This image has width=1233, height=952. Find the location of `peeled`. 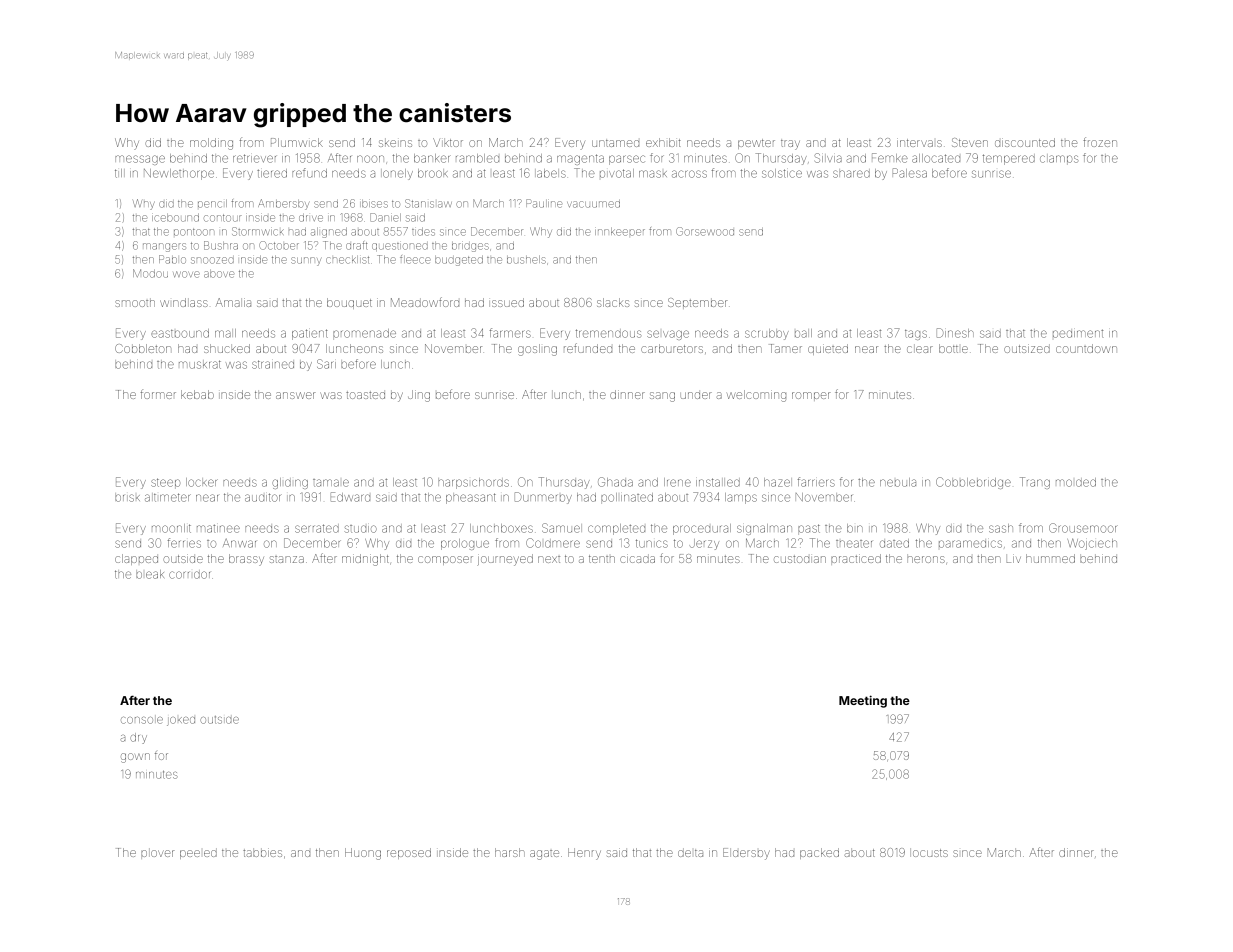

peeled is located at coordinates (198, 854).
